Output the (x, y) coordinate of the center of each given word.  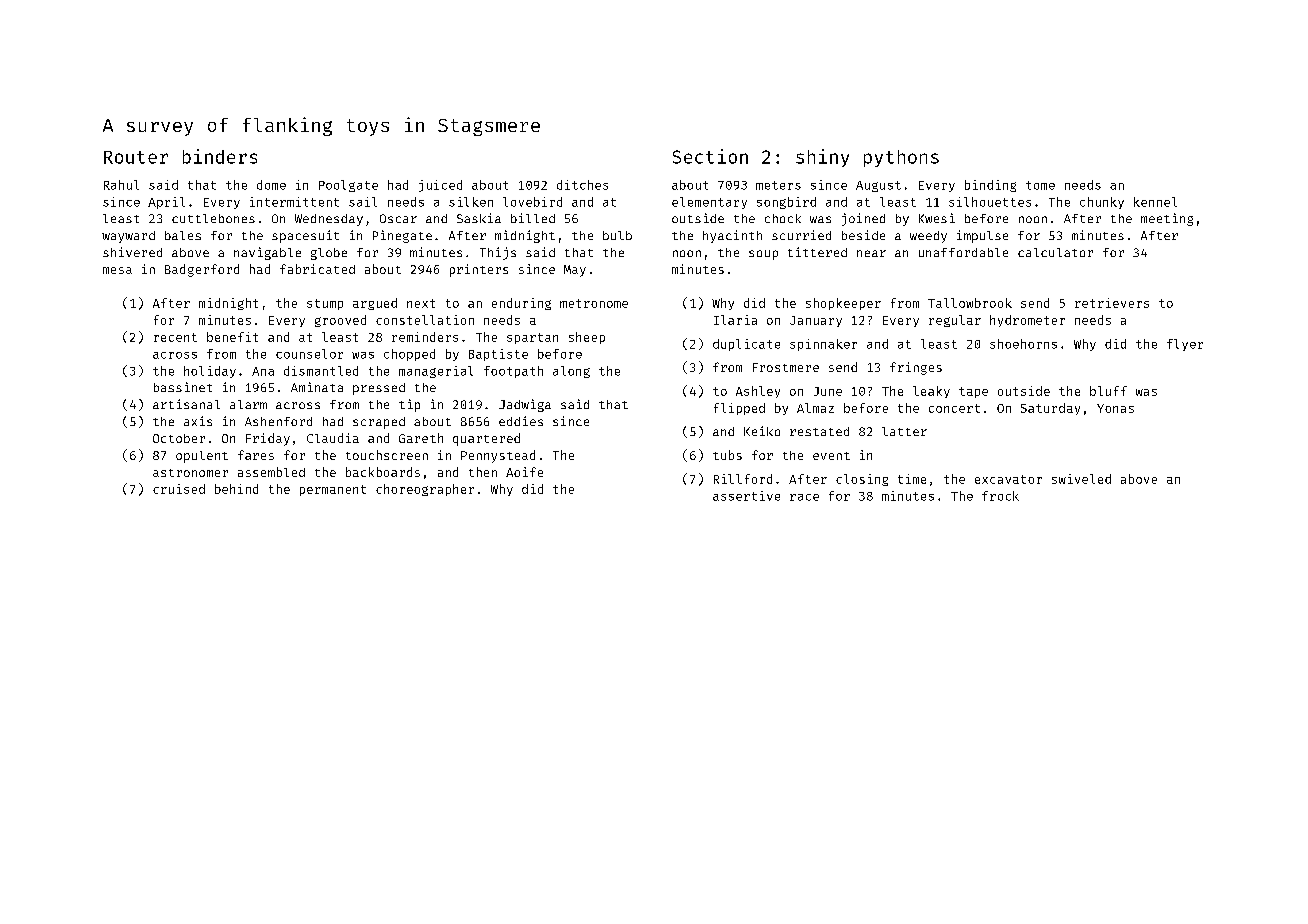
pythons (901, 158)
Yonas (1115, 408)
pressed (379, 389)
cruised (179, 489)
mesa (117, 270)
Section (710, 156)
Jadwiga (525, 405)
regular (955, 321)
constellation (425, 320)
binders (220, 156)
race (804, 497)
